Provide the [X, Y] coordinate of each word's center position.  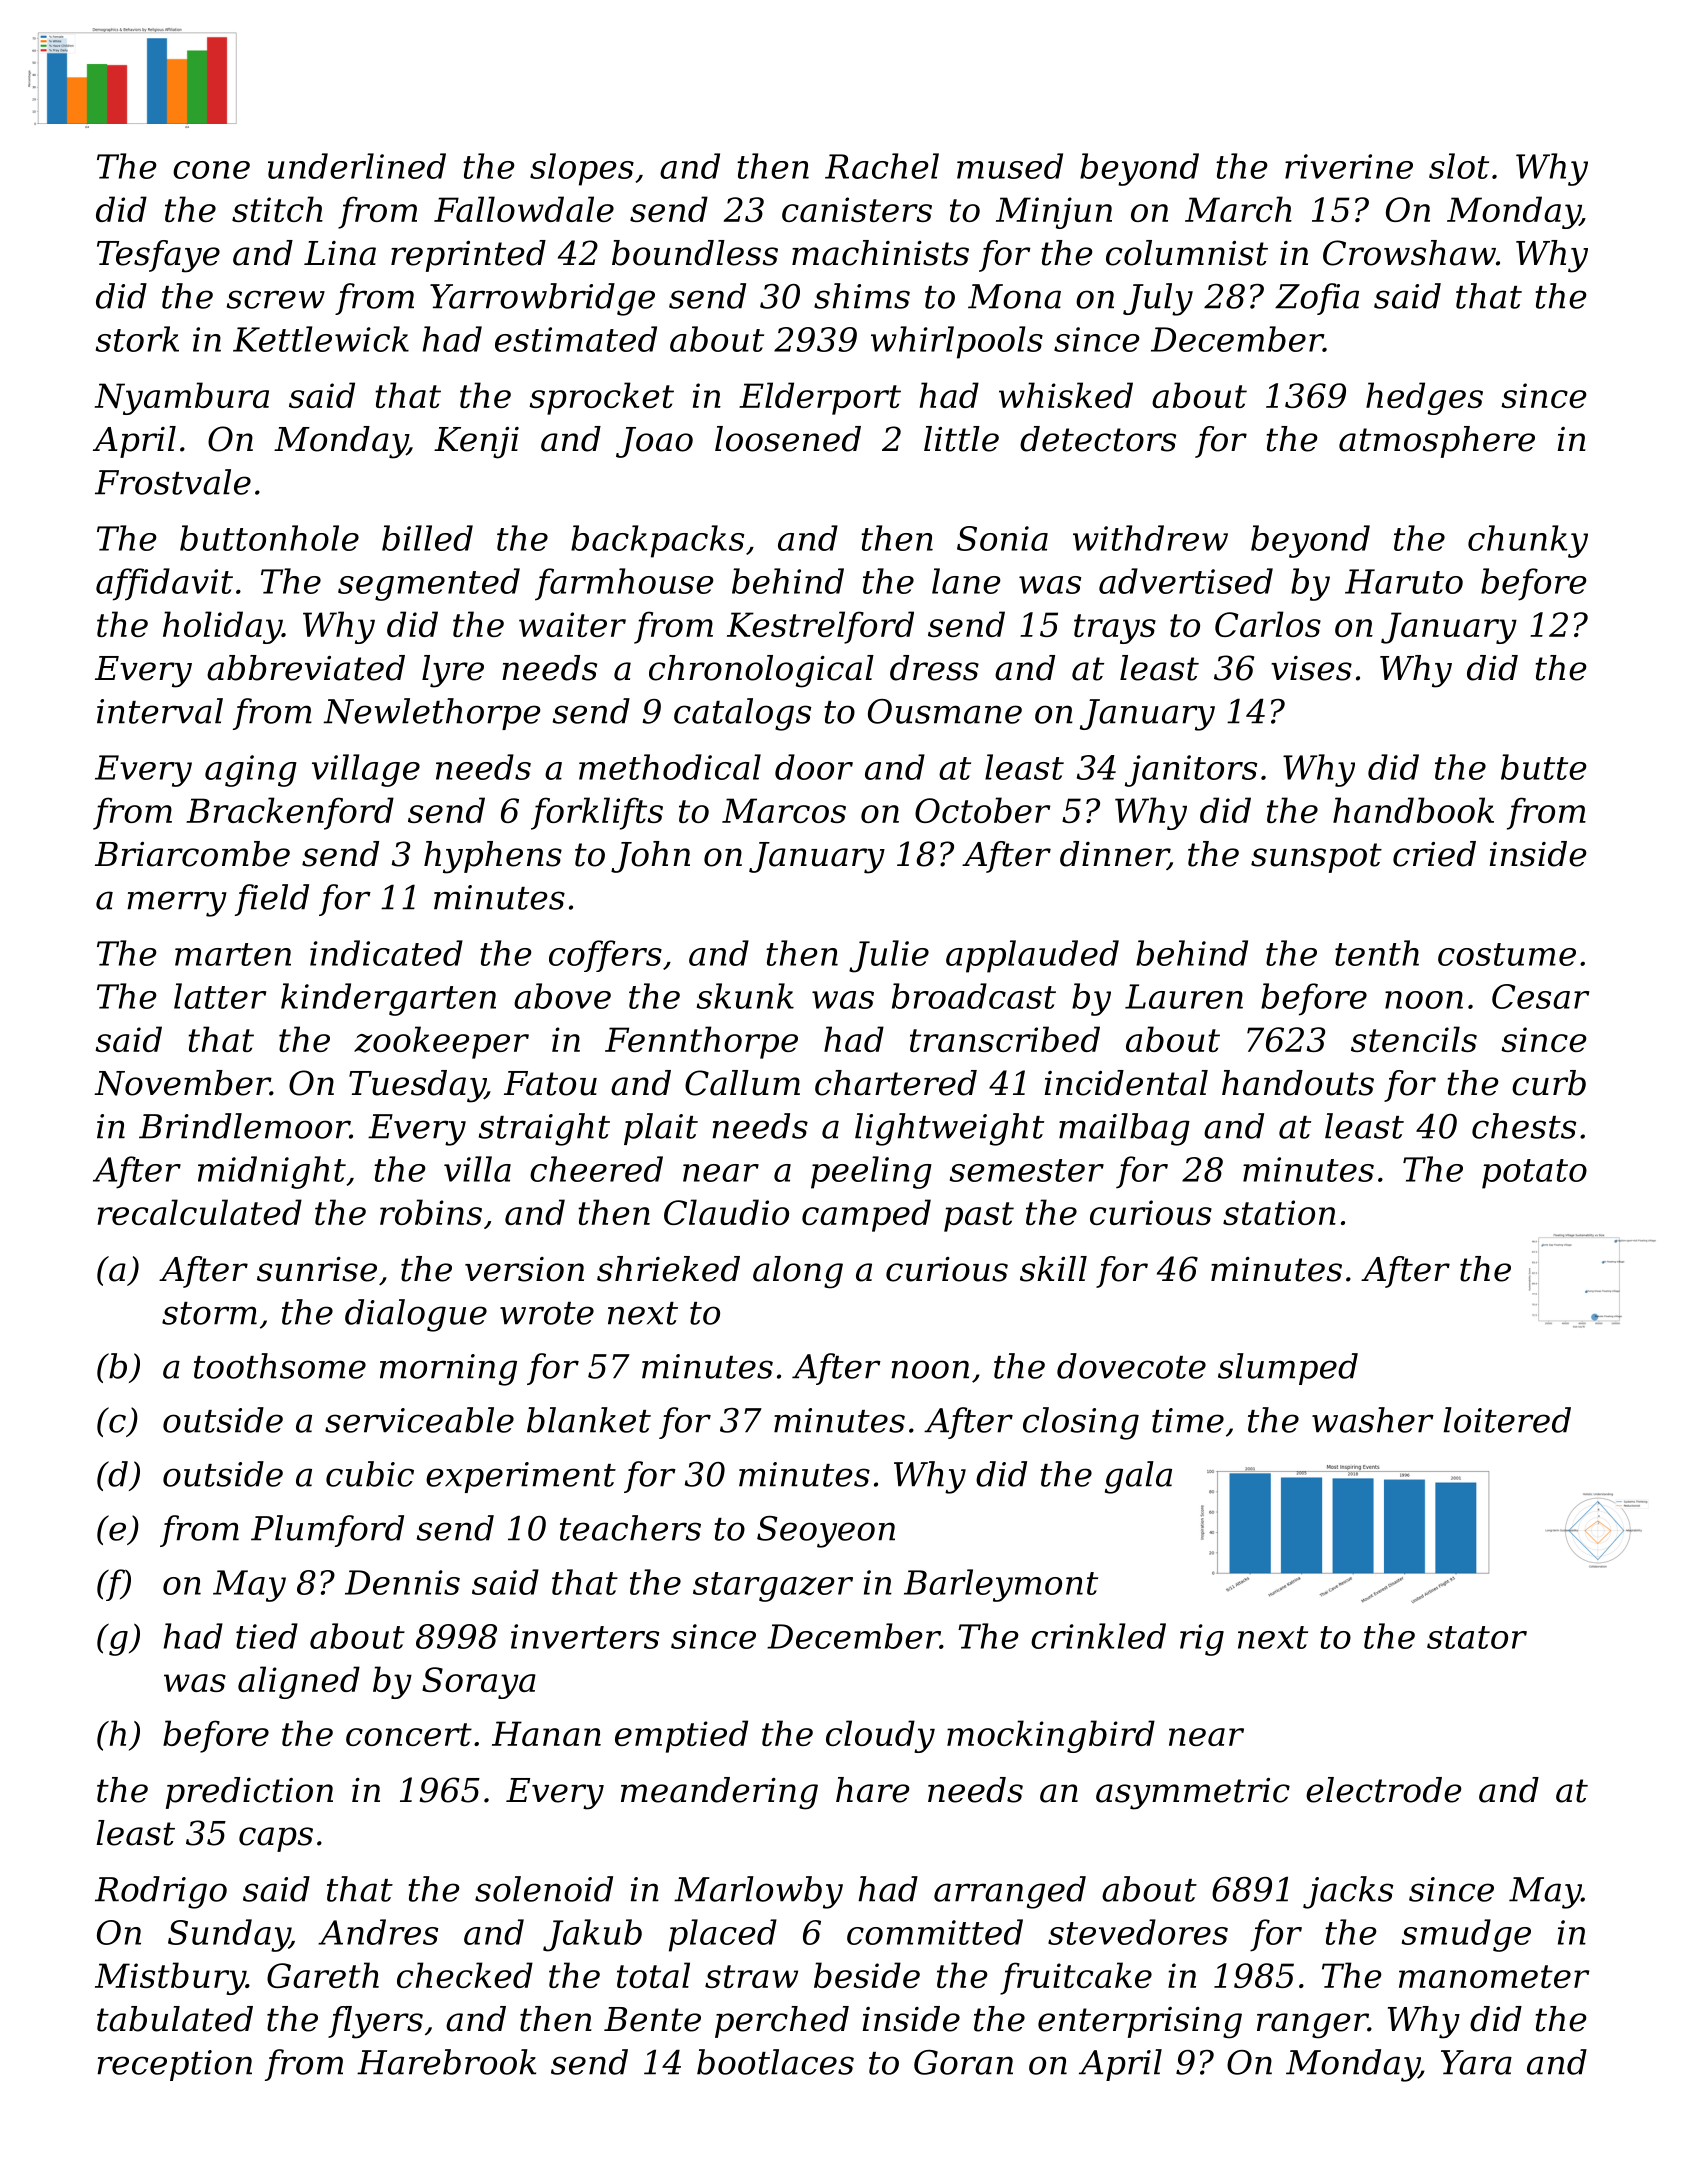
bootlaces [775, 2062]
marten [233, 954]
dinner [1114, 855]
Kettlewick [321, 339]
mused [1010, 166]
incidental [1126, 1083]
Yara [1476, 2062]
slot [1459, 166]
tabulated [175, 2019]
